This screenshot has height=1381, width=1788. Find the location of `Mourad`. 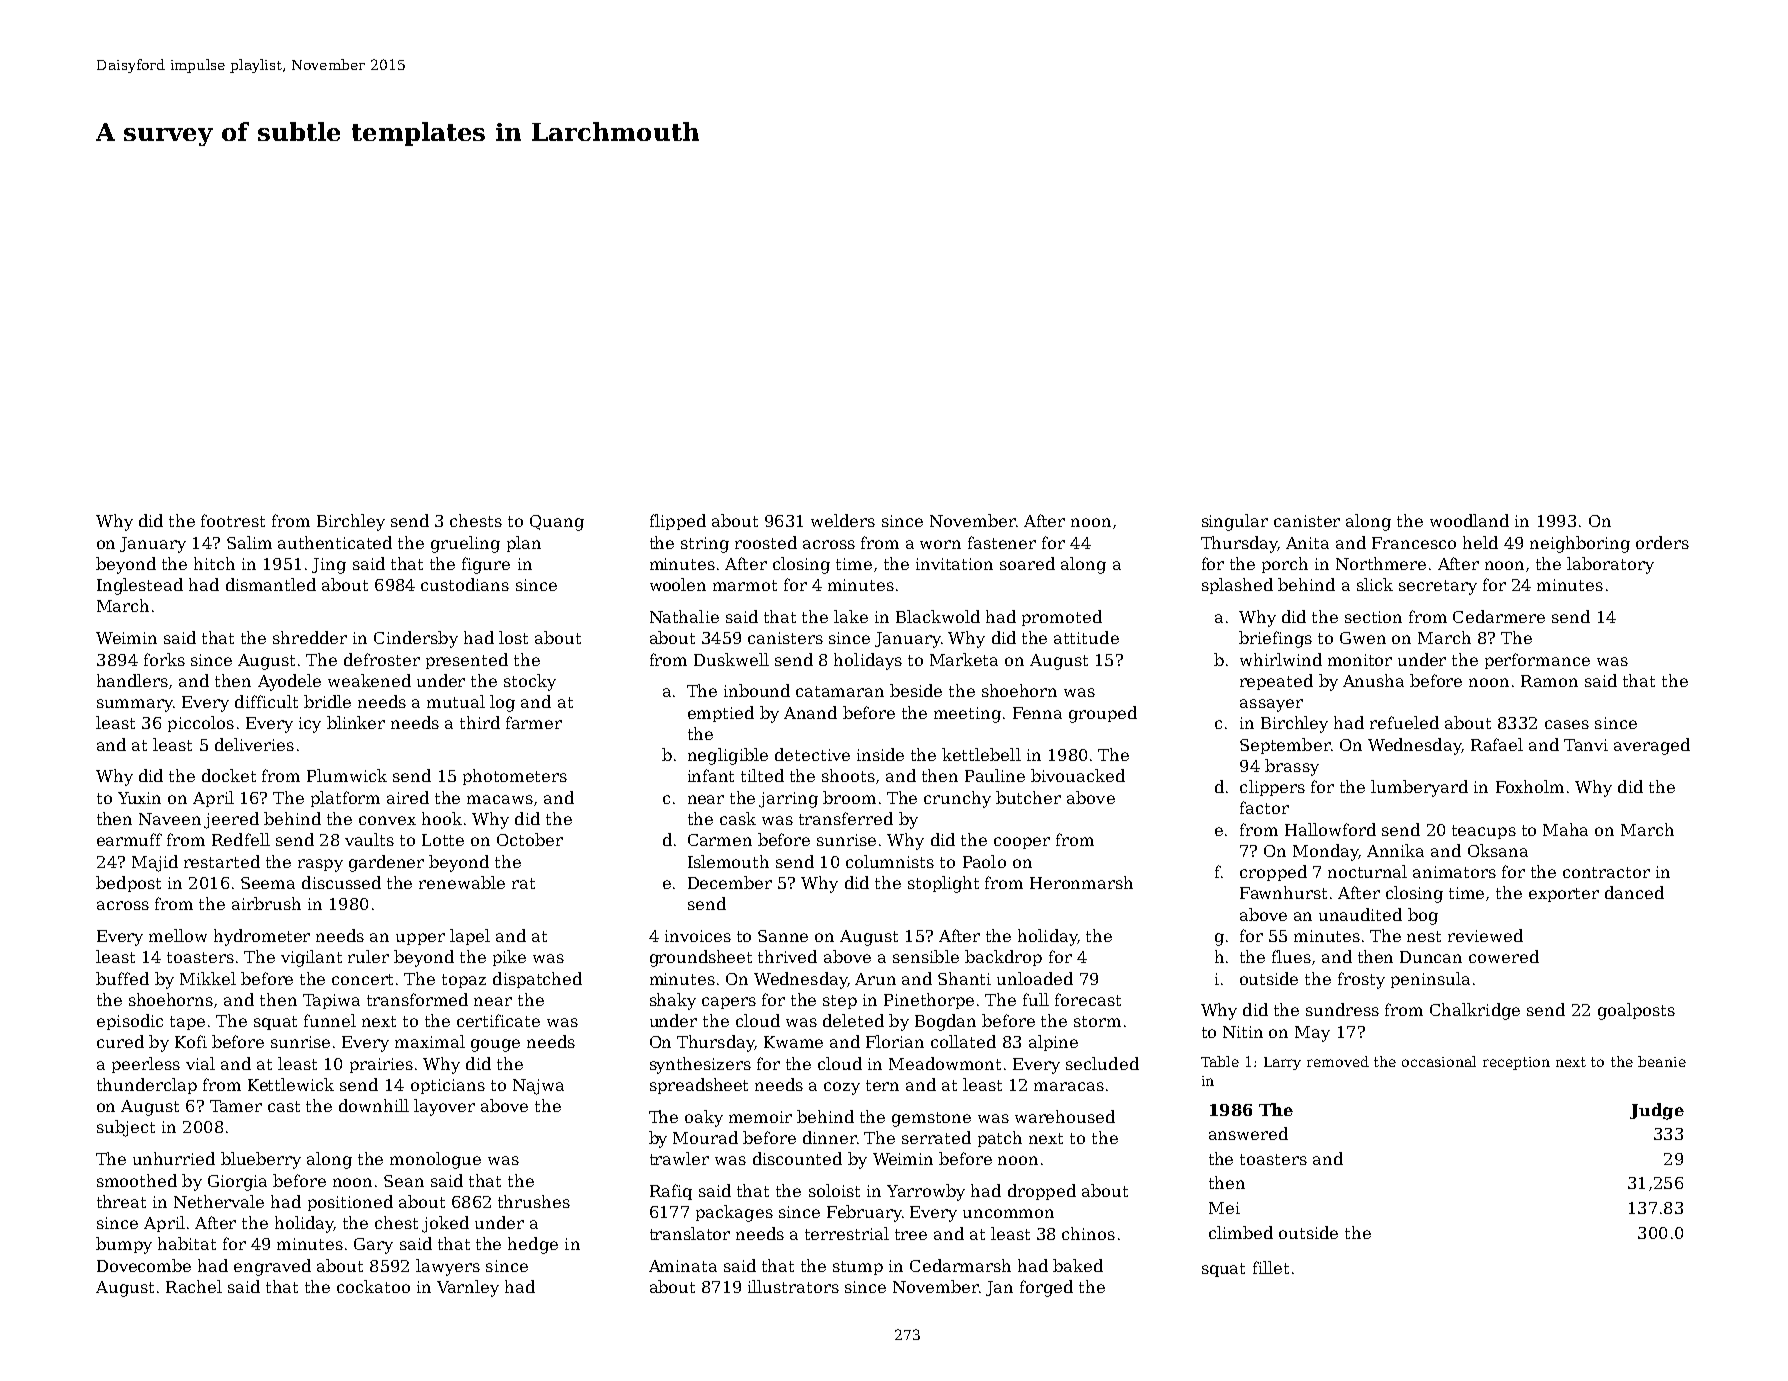

Mourad is located at coordinates (705, 1137).
